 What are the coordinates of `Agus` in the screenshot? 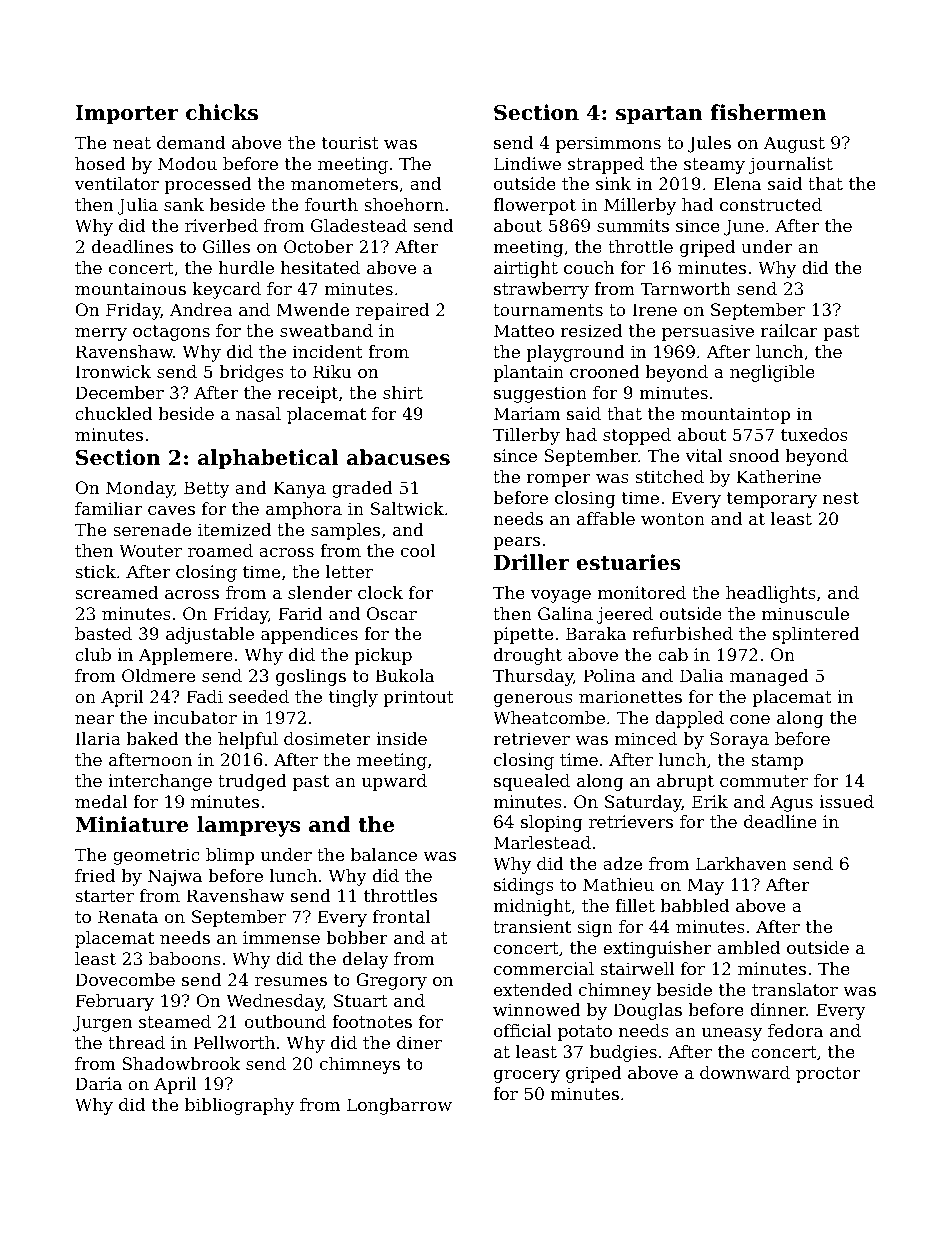 It's located at (791, 803).
